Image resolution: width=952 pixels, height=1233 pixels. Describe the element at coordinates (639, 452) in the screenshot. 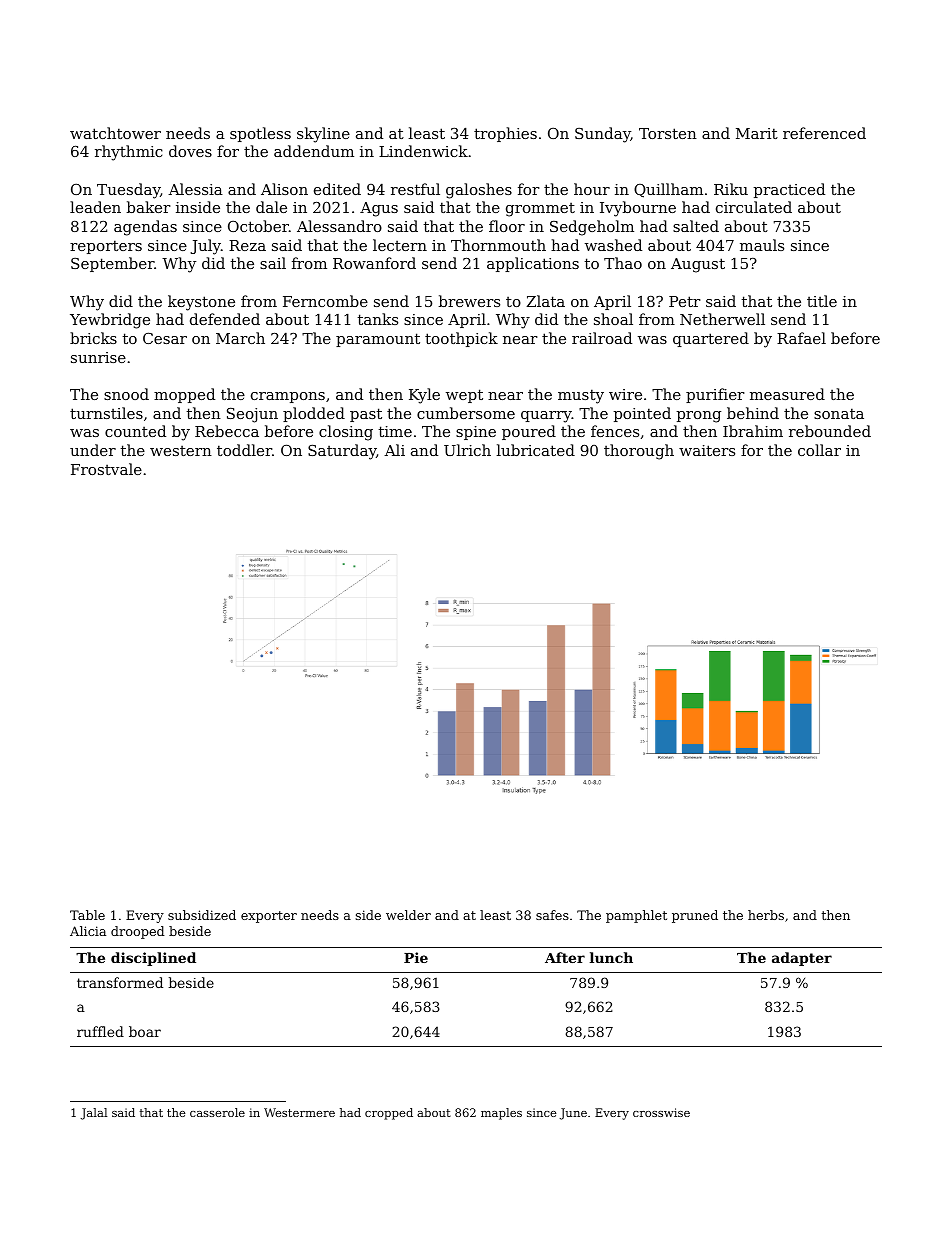

I see `thorough` at that location.
